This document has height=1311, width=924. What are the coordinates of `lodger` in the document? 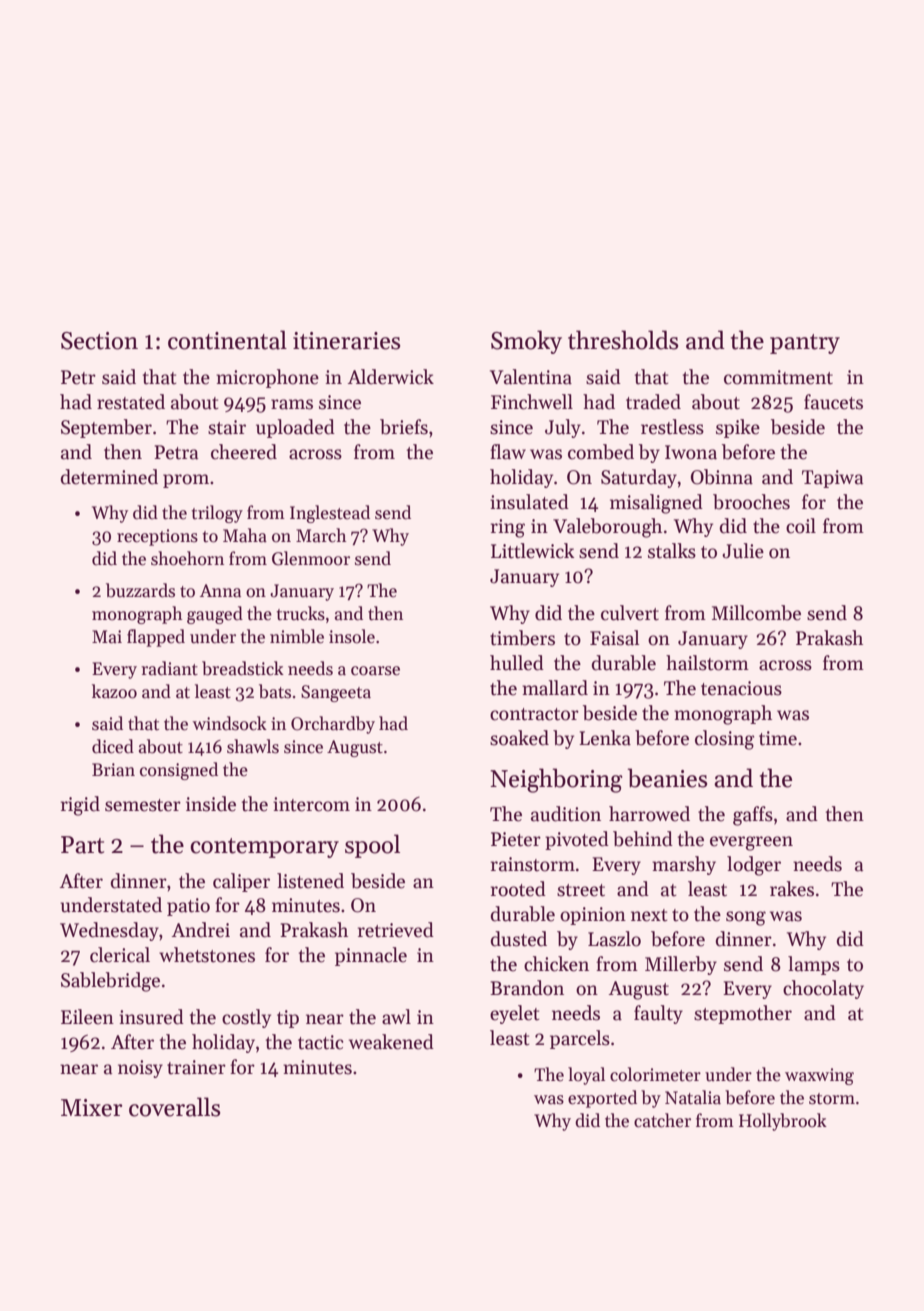 It's located at (754, 866).
